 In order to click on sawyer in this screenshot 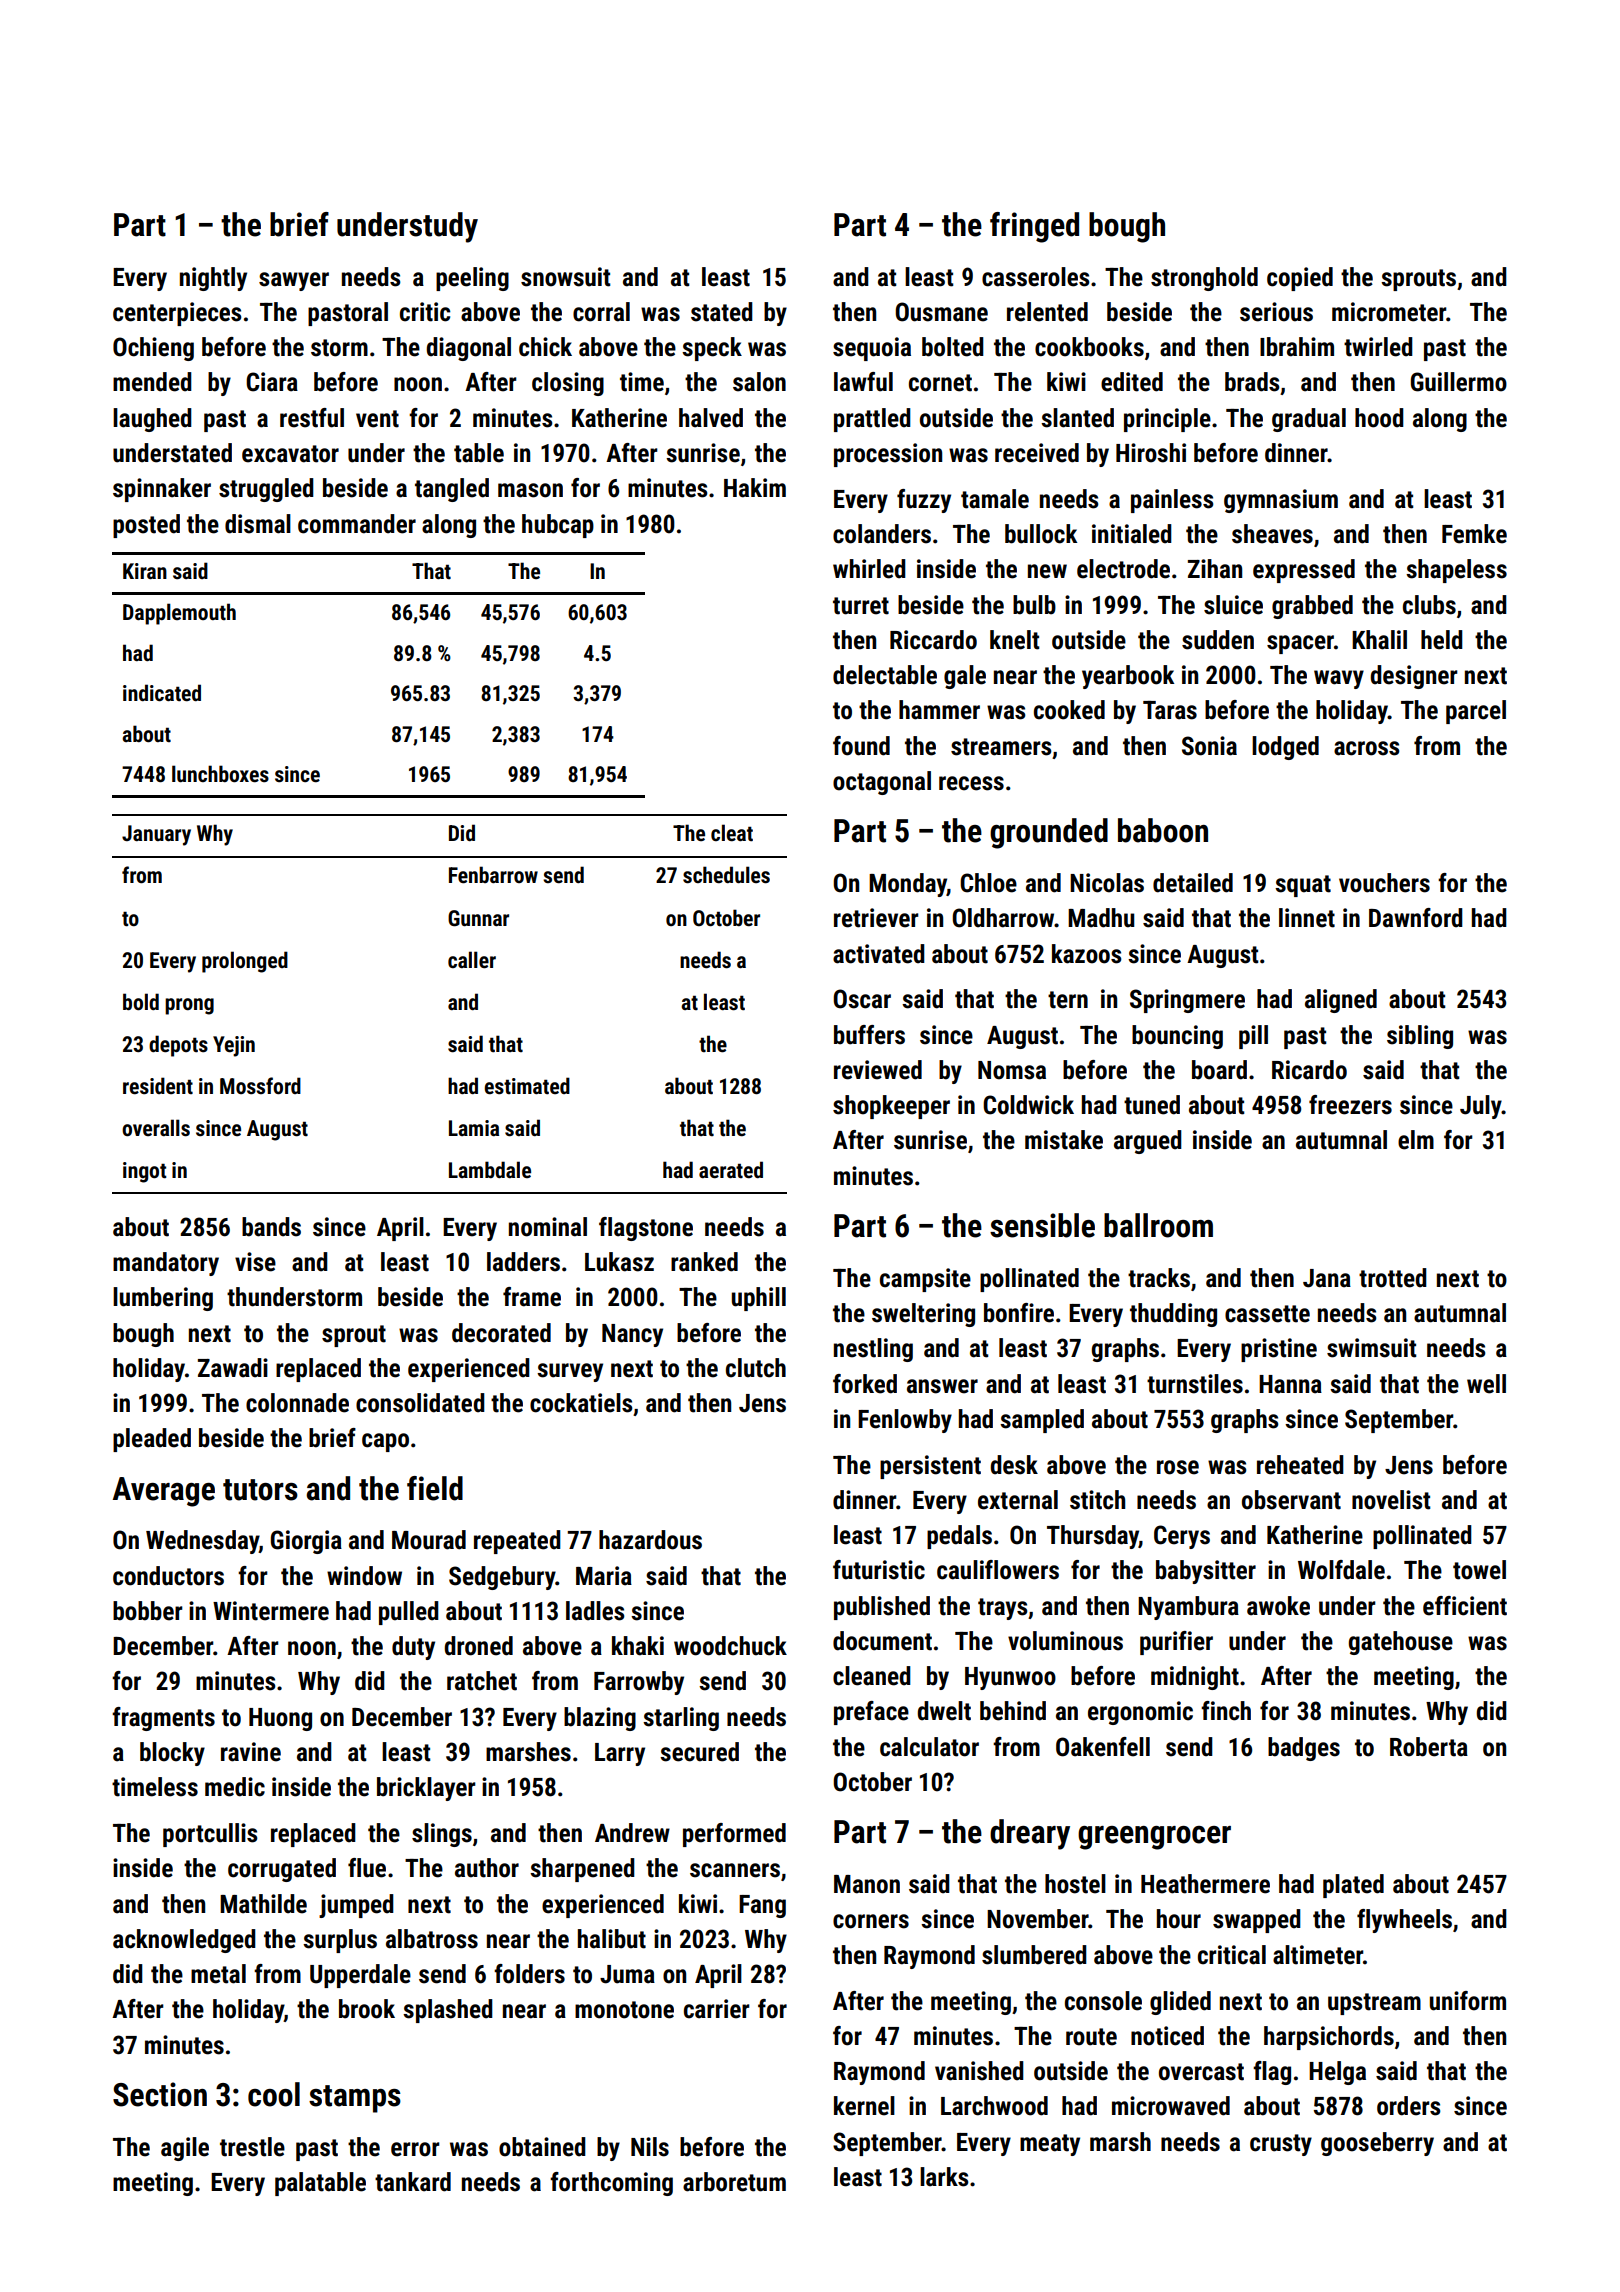, I will do `click(294, 281)`.
